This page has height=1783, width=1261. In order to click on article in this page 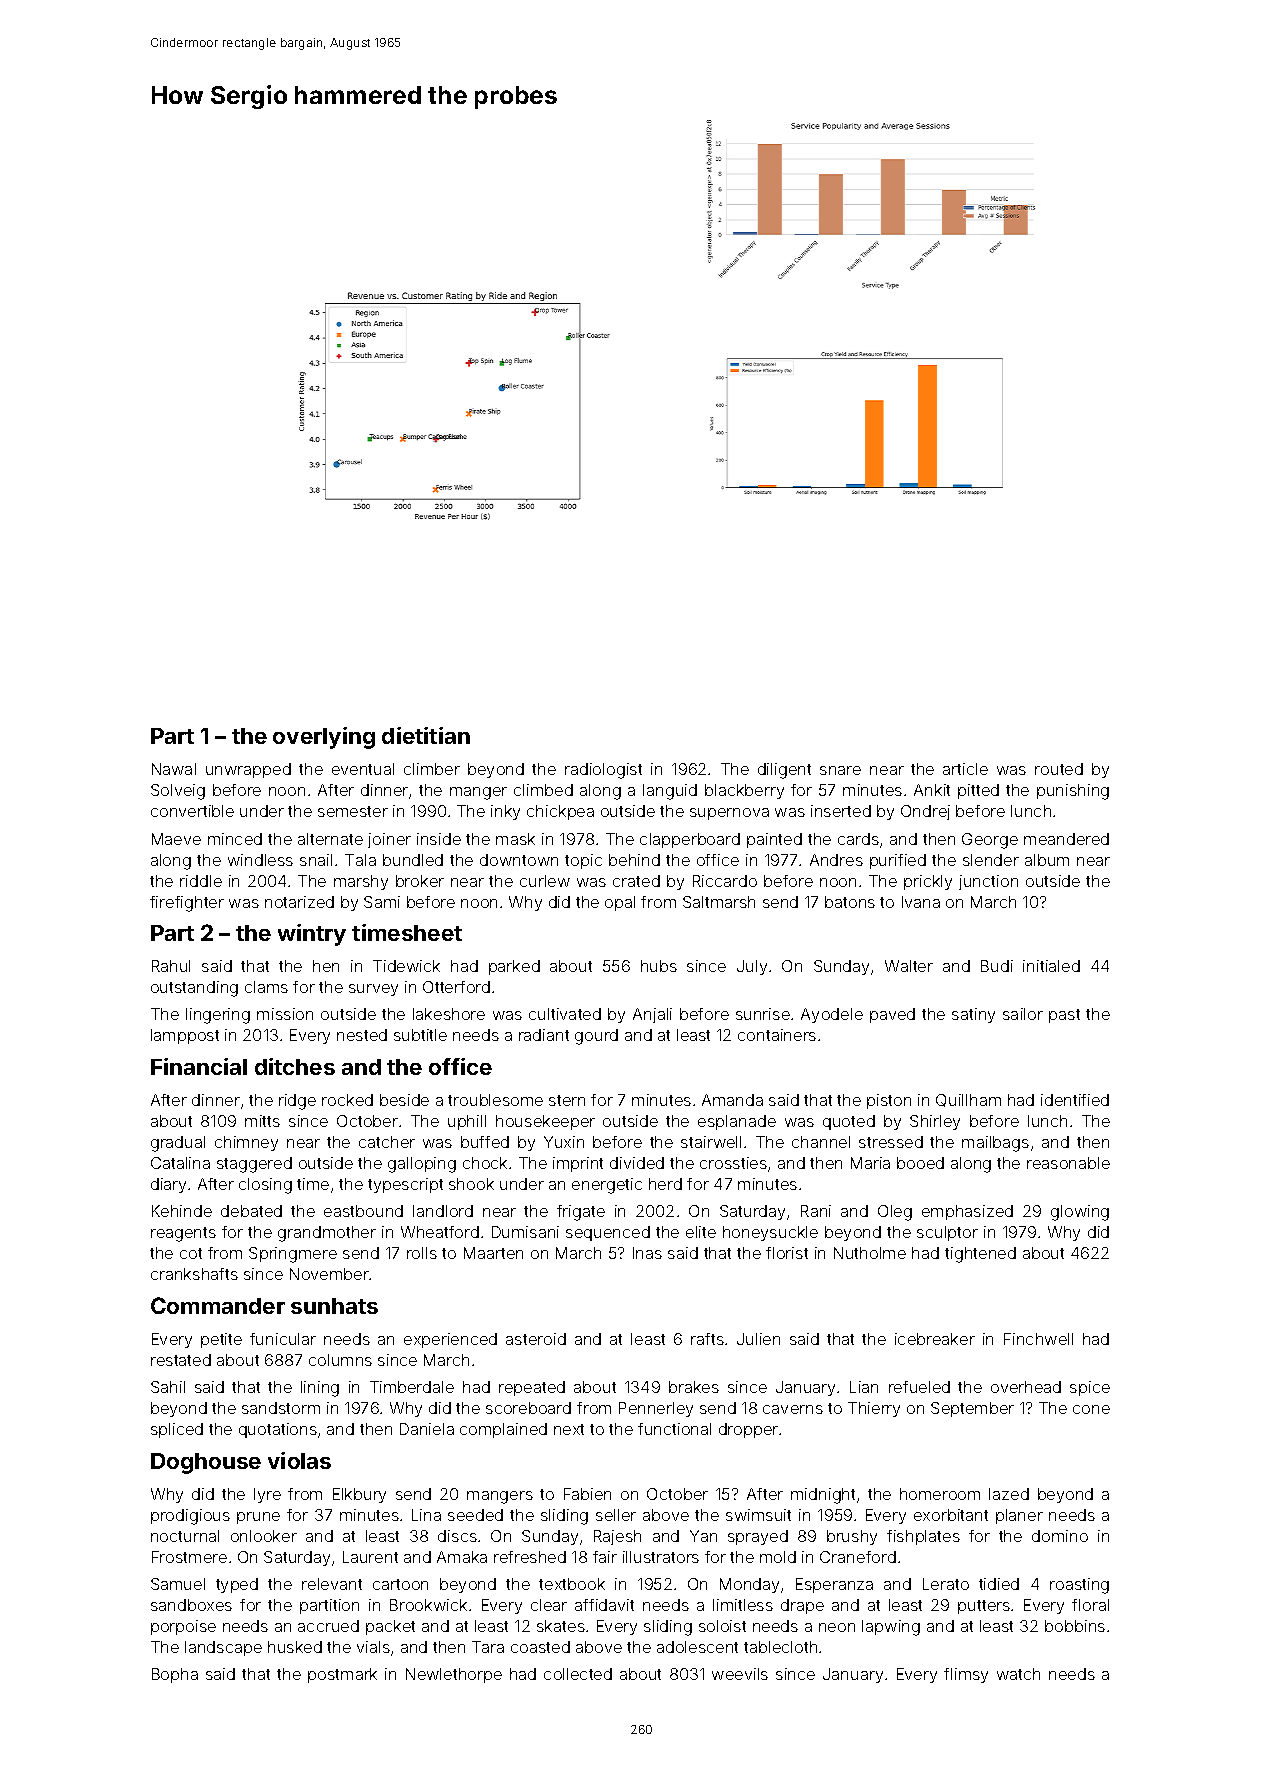, I will do `click(965, 769)`.
